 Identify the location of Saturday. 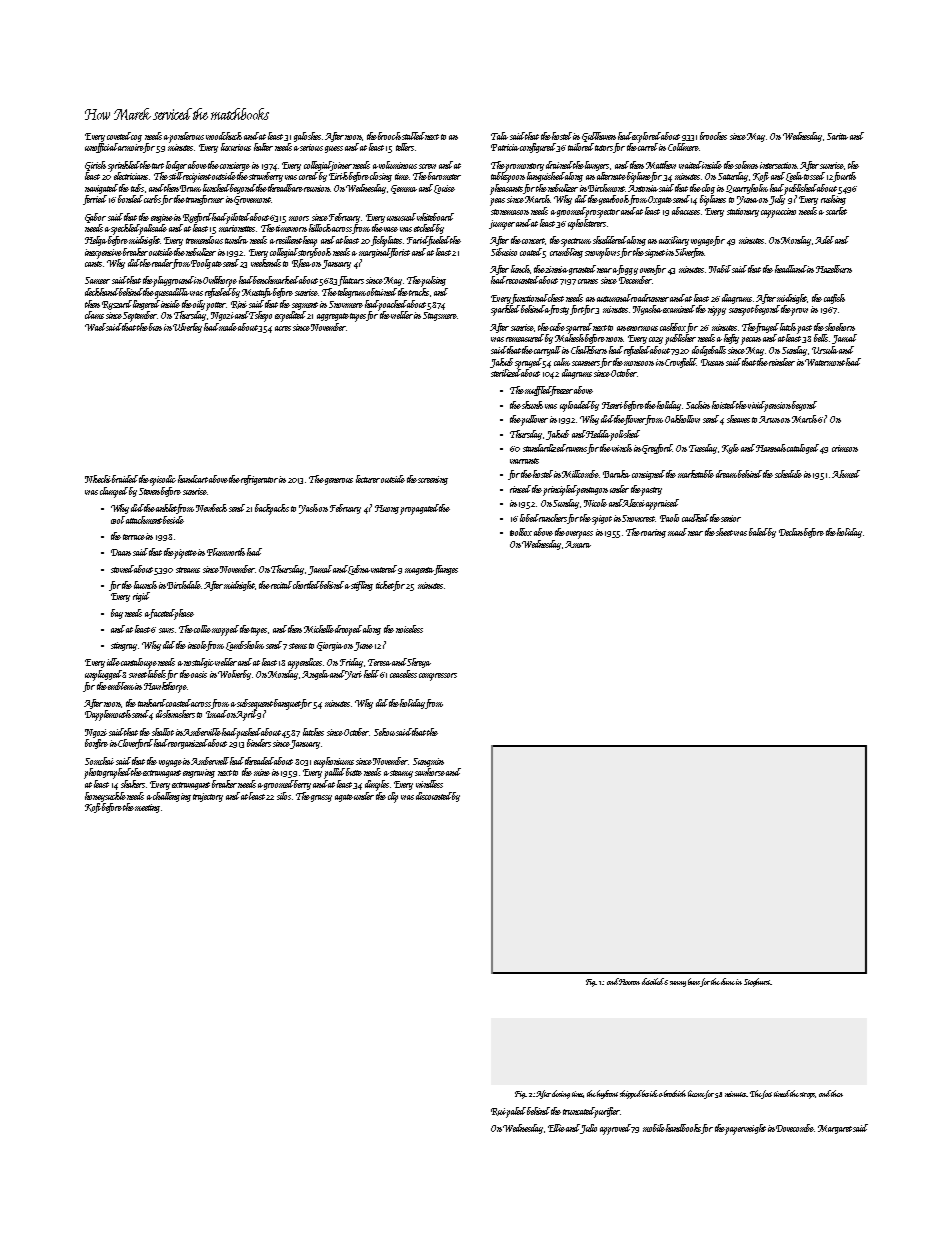
(733, 177).
